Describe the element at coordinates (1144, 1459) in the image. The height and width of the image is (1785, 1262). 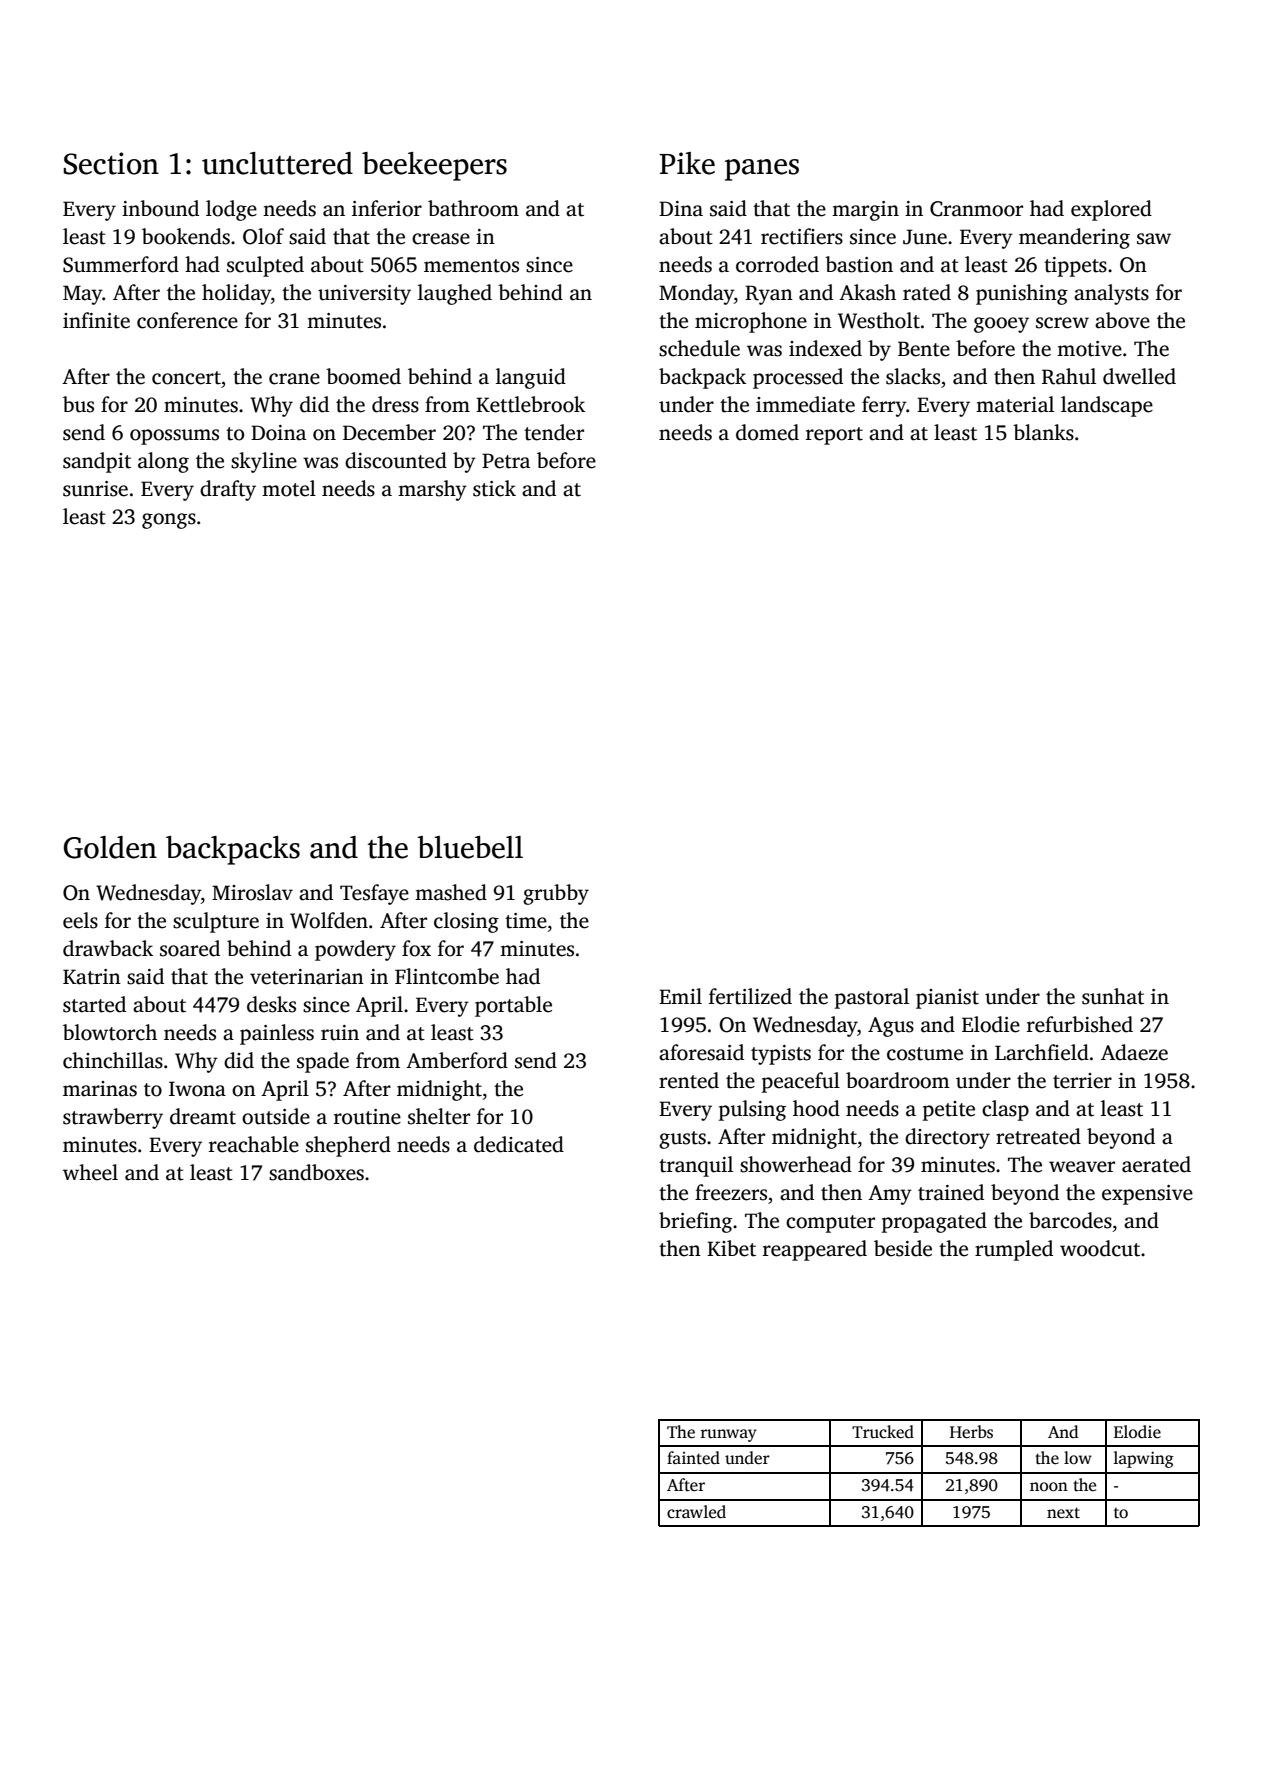
I see `lapwing` at that location.
